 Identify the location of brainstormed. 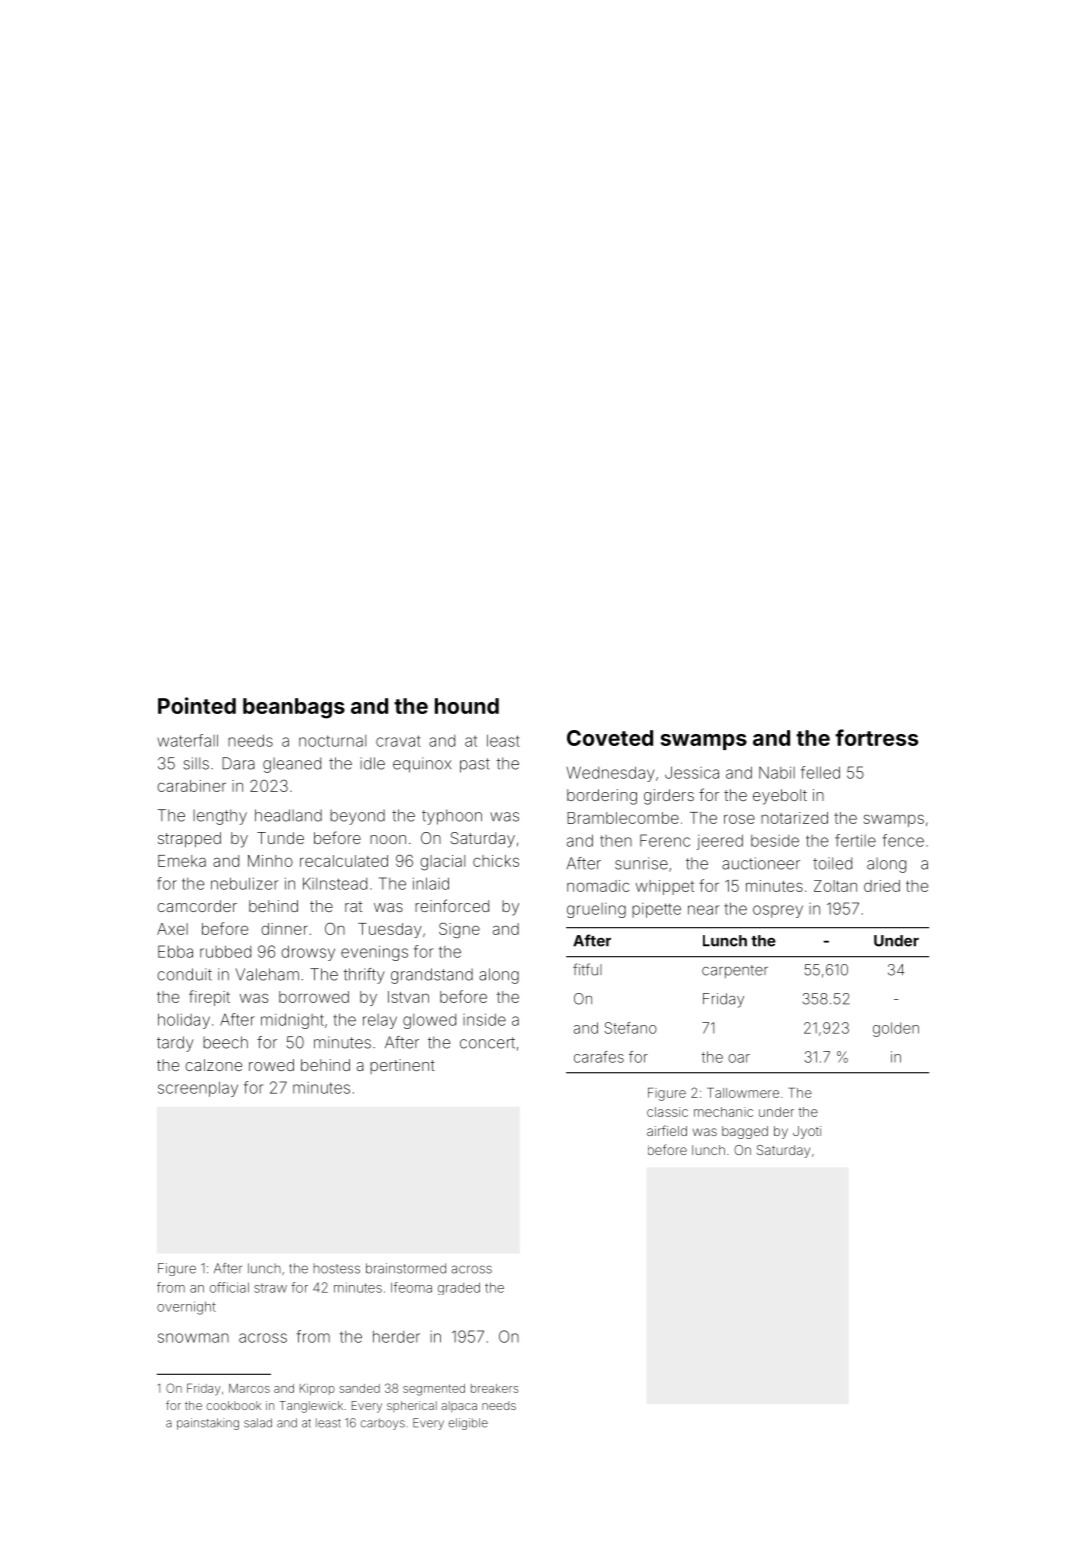
(406, 1268).
